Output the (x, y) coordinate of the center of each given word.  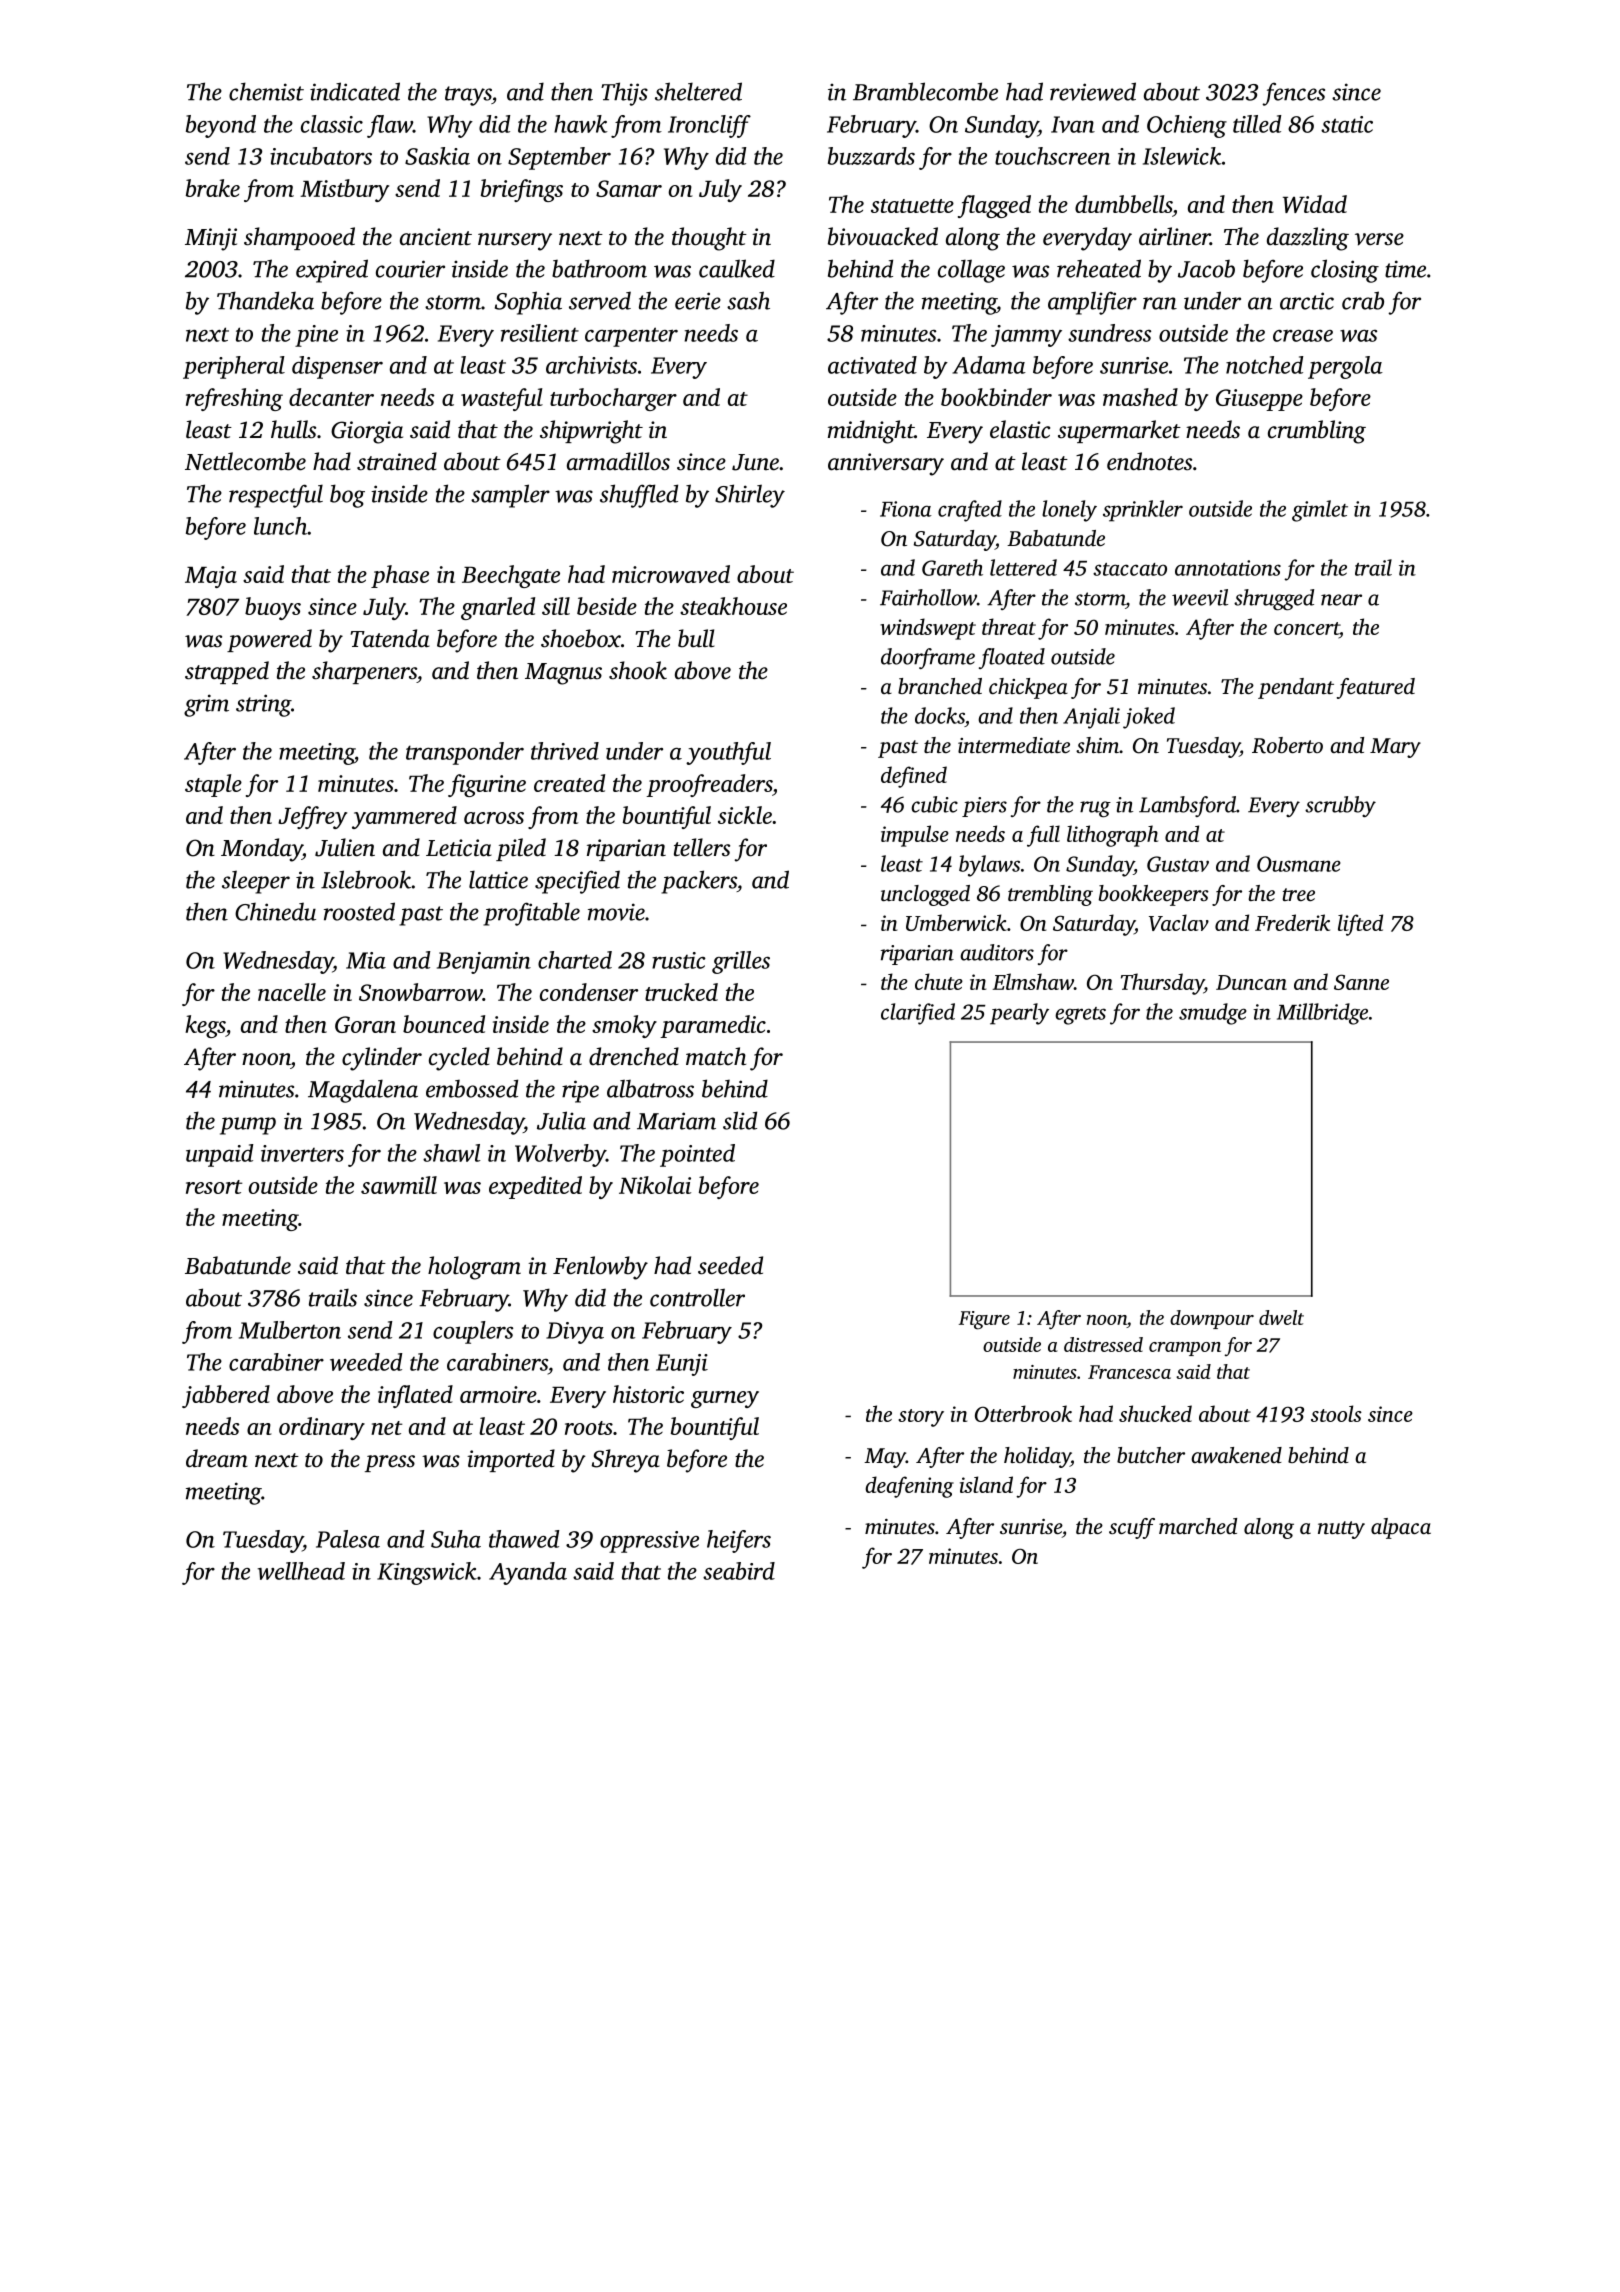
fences (1293, 94)
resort (214, 1187)
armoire (498, 1394)
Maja (211, 577)
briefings (522, 190)
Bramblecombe (925, 91)
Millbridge (1322, 1014)
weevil (1200, 597)
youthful (728, 753)
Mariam (676, 1121)
